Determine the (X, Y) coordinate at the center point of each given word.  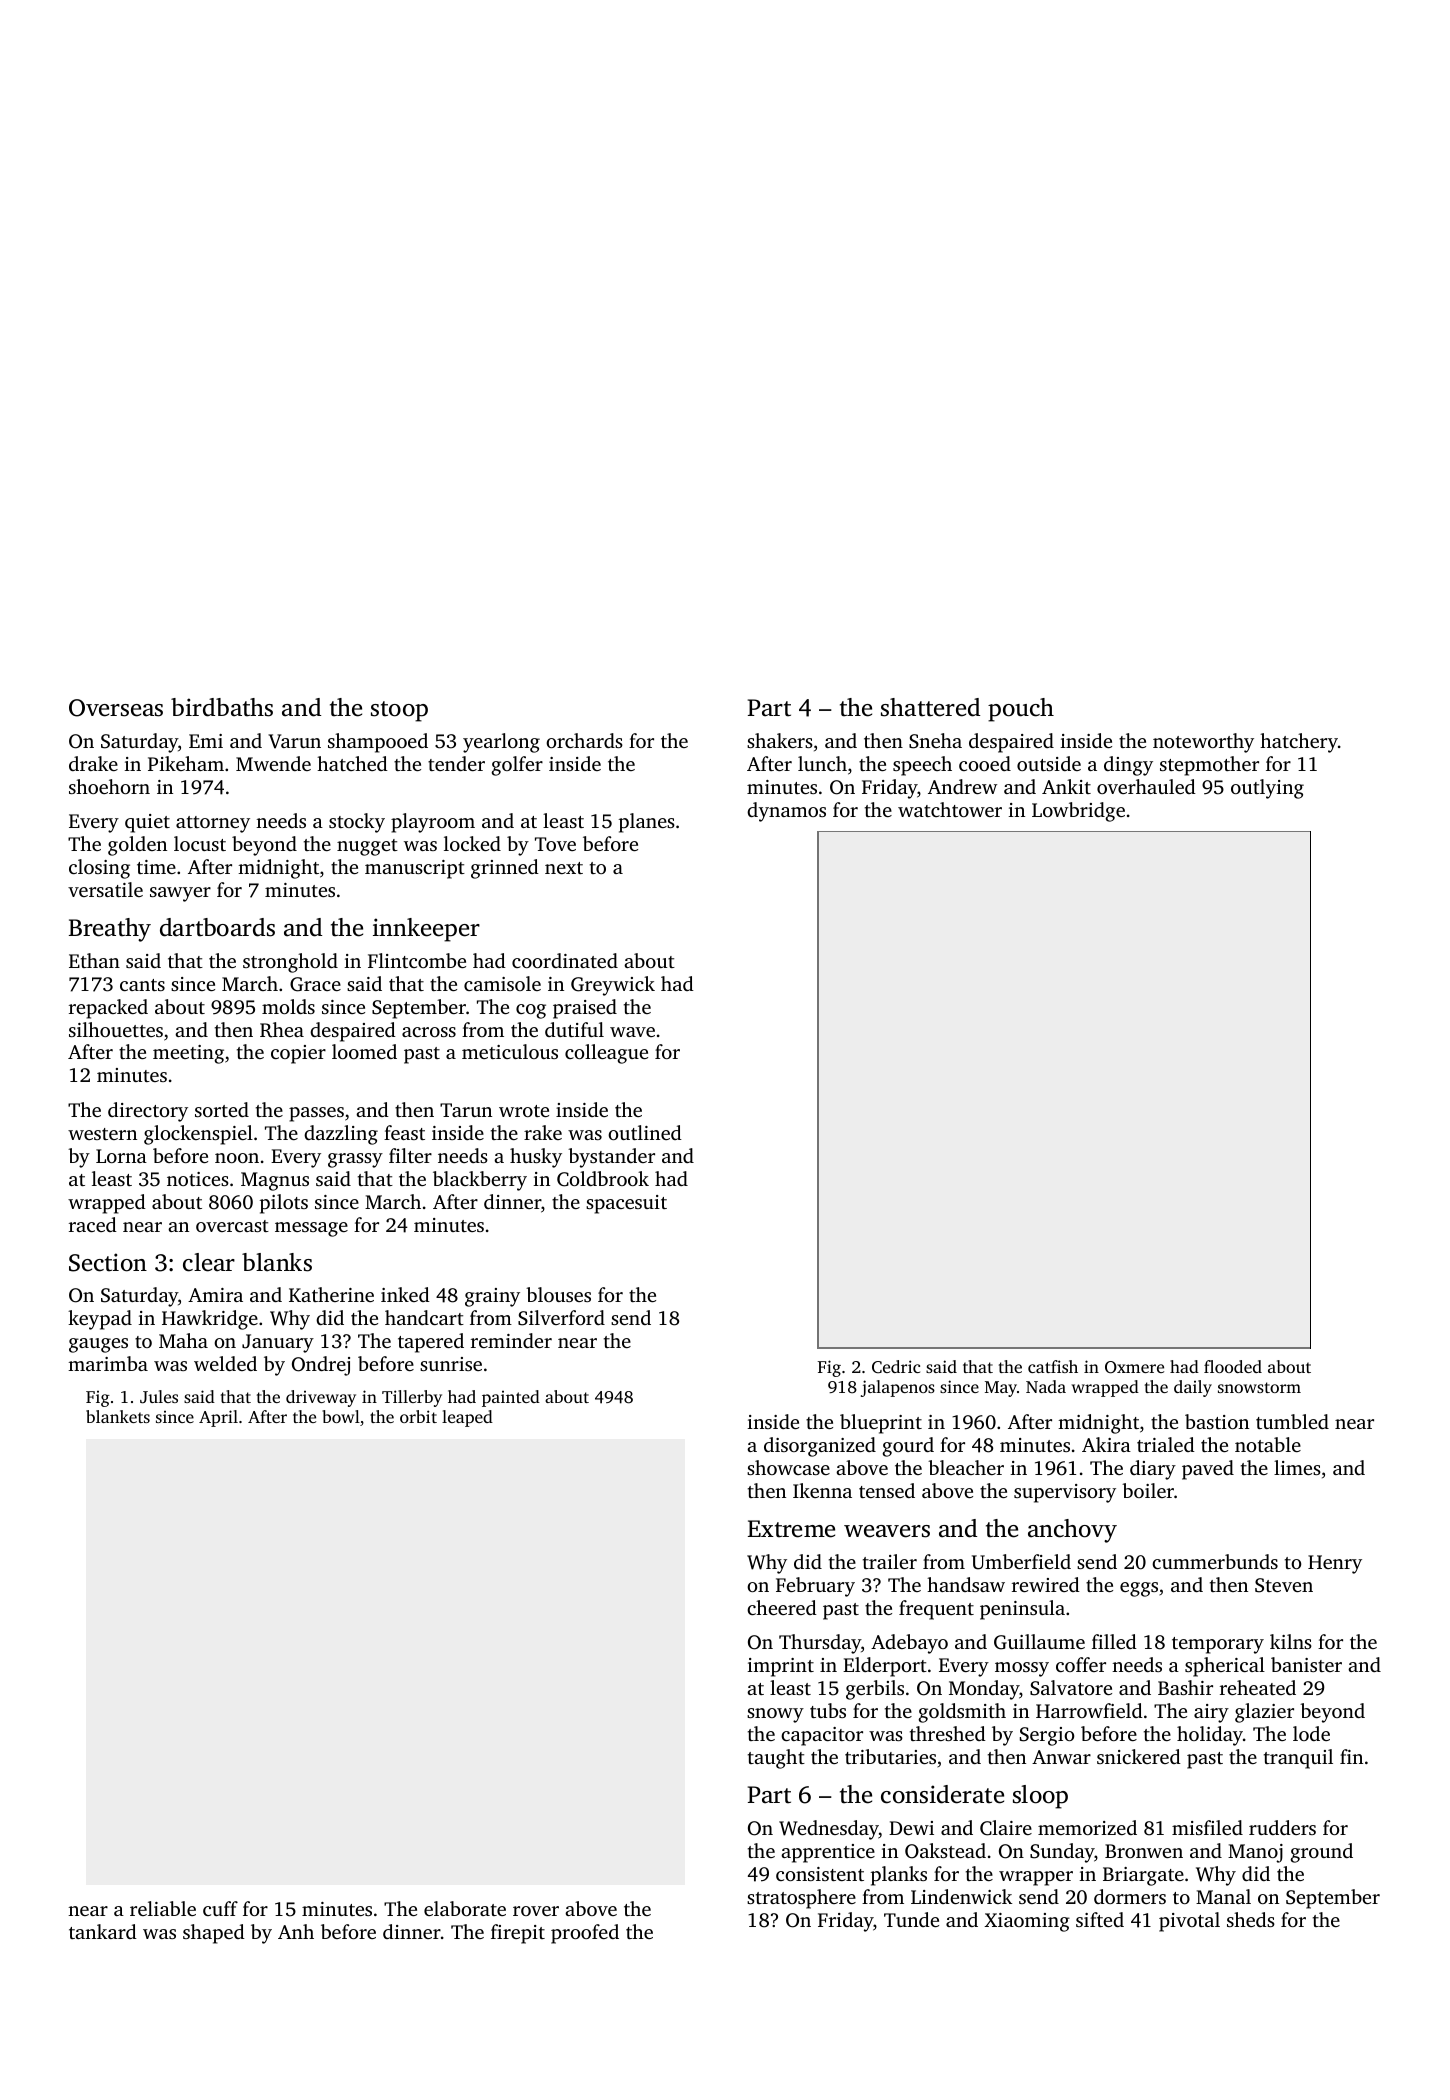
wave (632, 1032)
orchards (584, 740)
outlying (1267, 789)
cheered (782, 1607)
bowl (341, 1416)
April (218, 1418)
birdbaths (222, 707)
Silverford (561, 1318)
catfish (1053, 1366)
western (102, 1134)
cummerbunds (1215, 1561)
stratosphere (801, 1899)
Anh (296, 1931)
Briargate (1143, 1876)
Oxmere (1134, 1367)
